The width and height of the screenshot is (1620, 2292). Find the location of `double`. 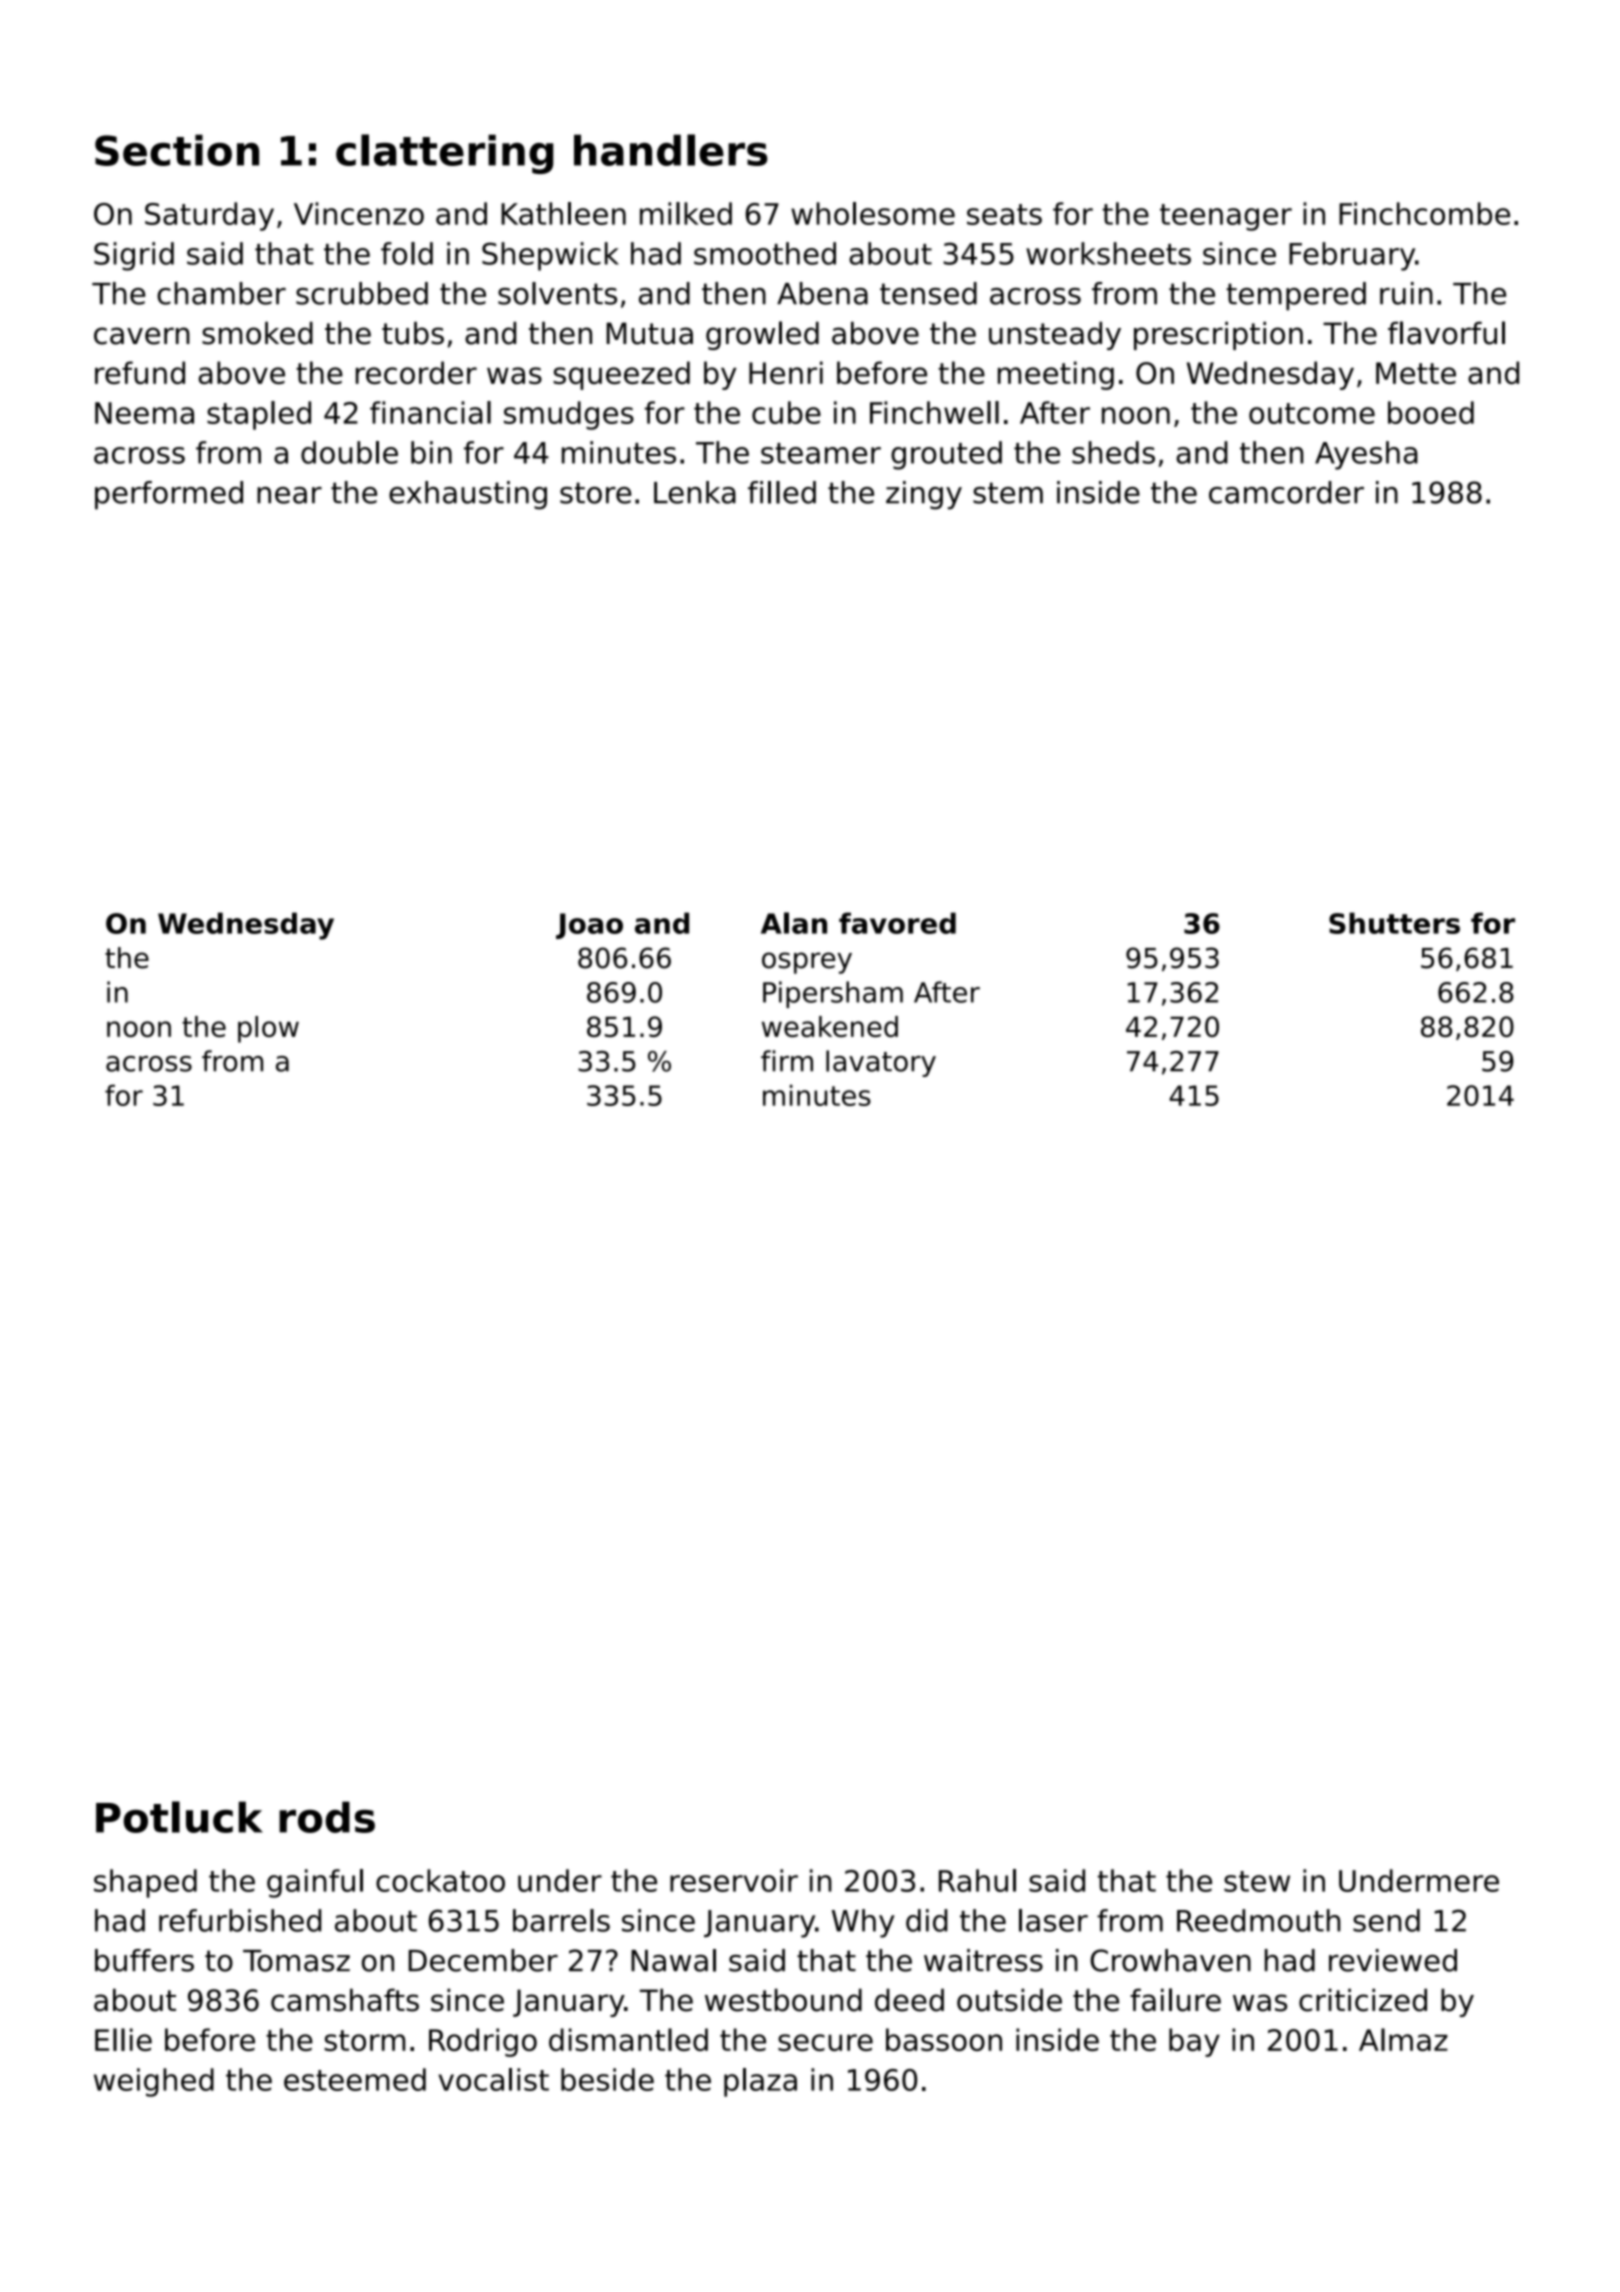

double is located at coordinates (349, 452).
